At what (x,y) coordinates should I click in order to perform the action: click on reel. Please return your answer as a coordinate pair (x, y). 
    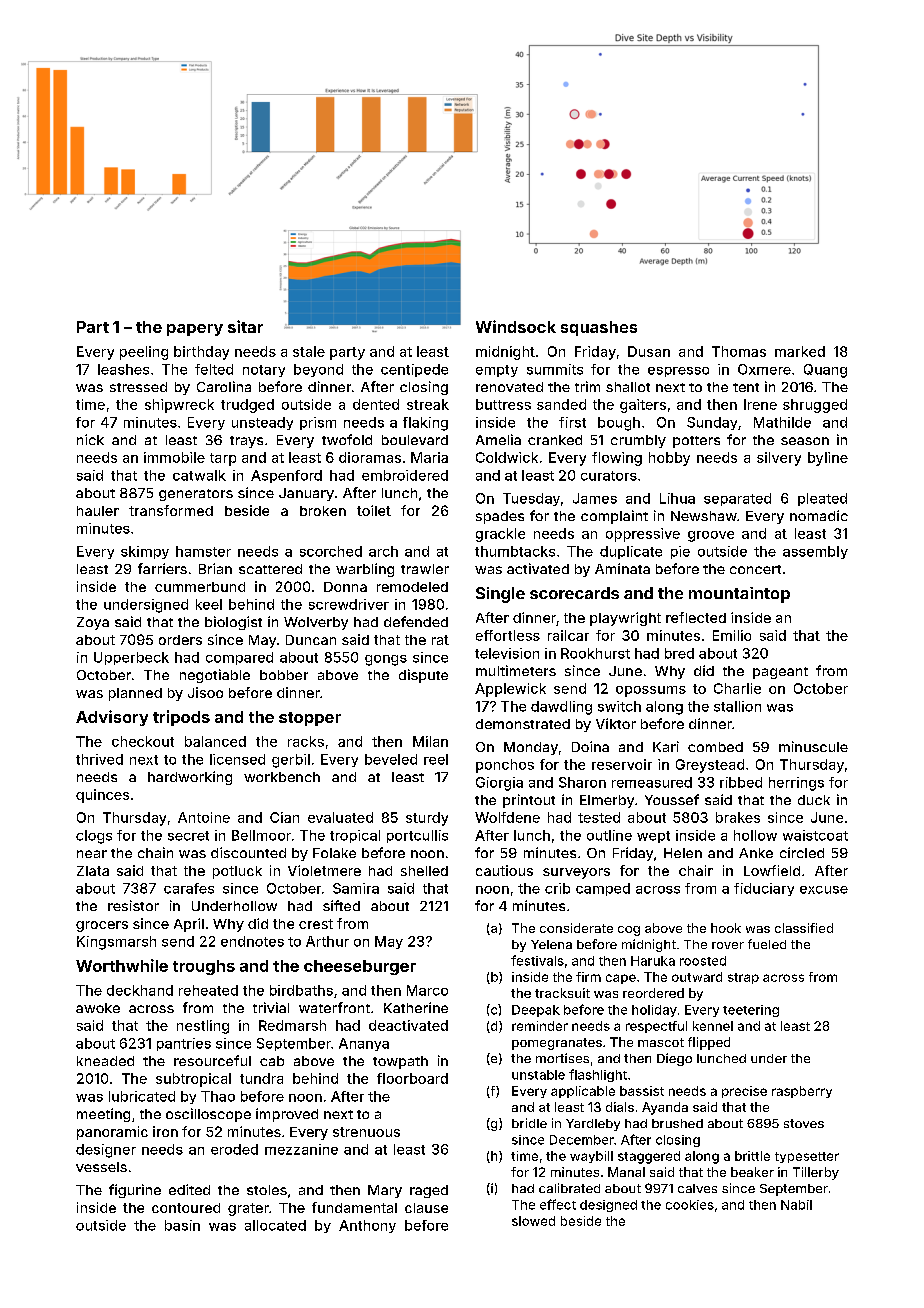
    Looking at the image, I should click on (436, 759).
